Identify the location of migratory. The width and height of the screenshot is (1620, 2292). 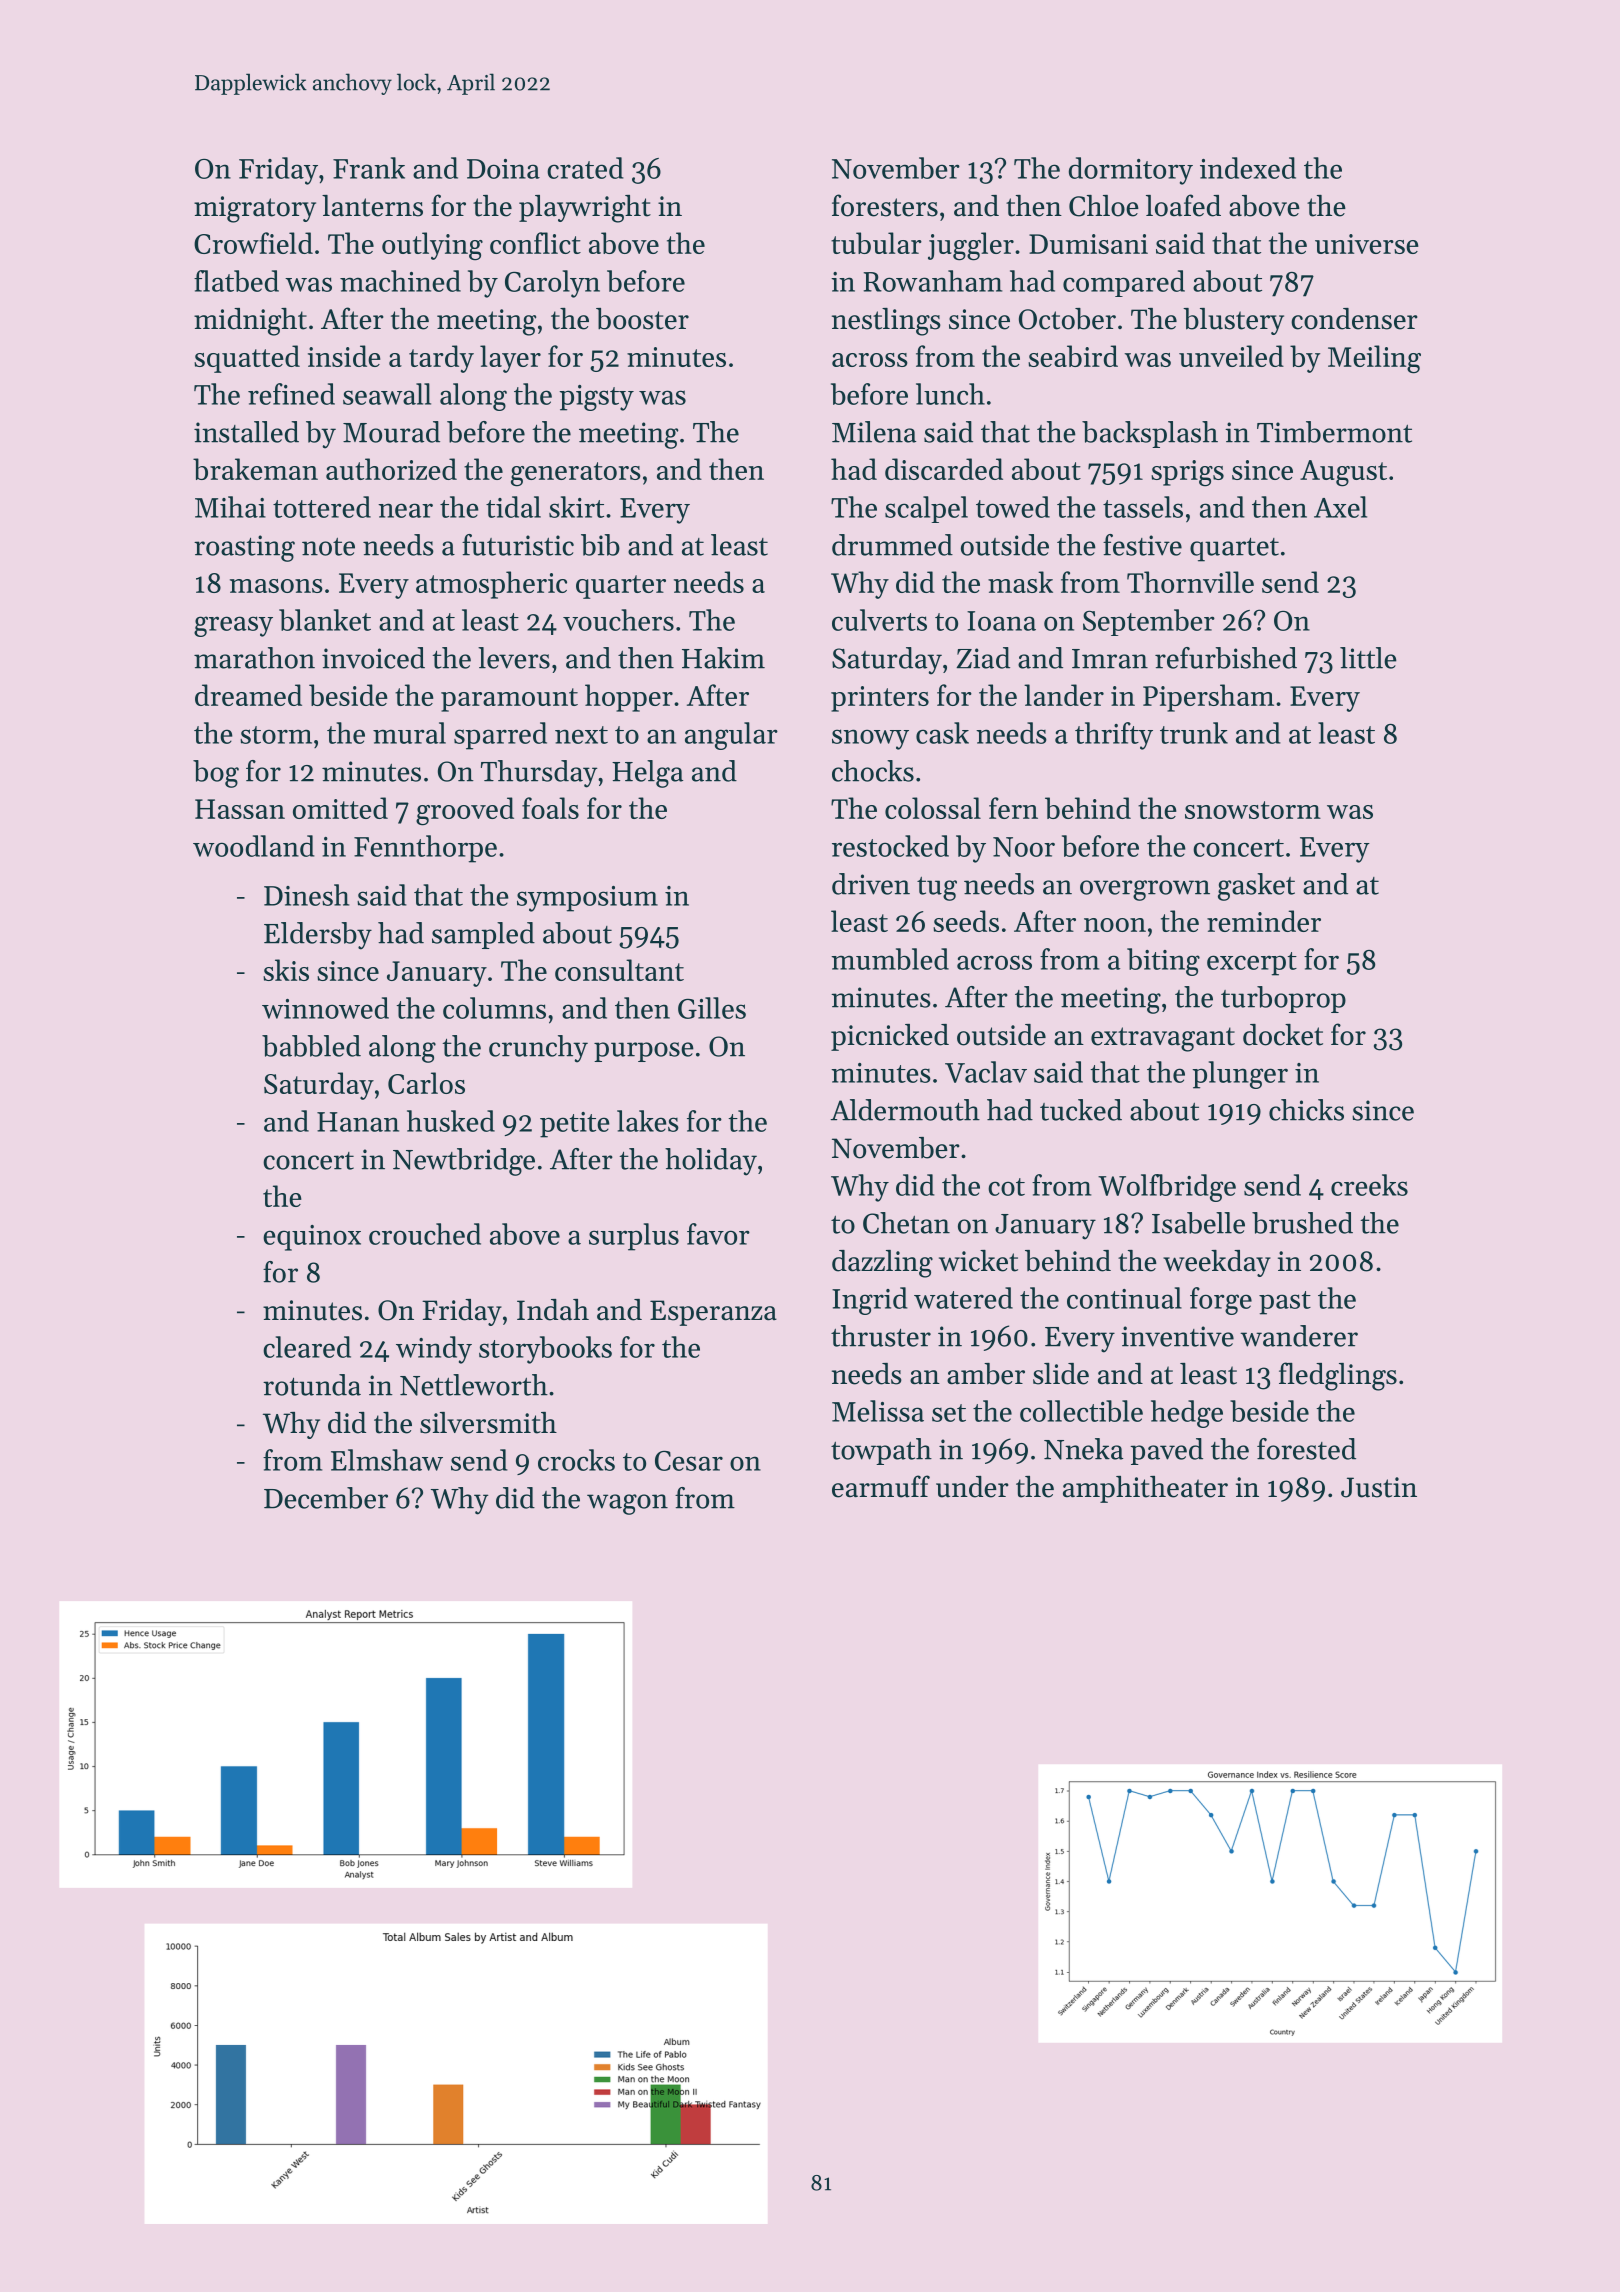
(255, 209).
